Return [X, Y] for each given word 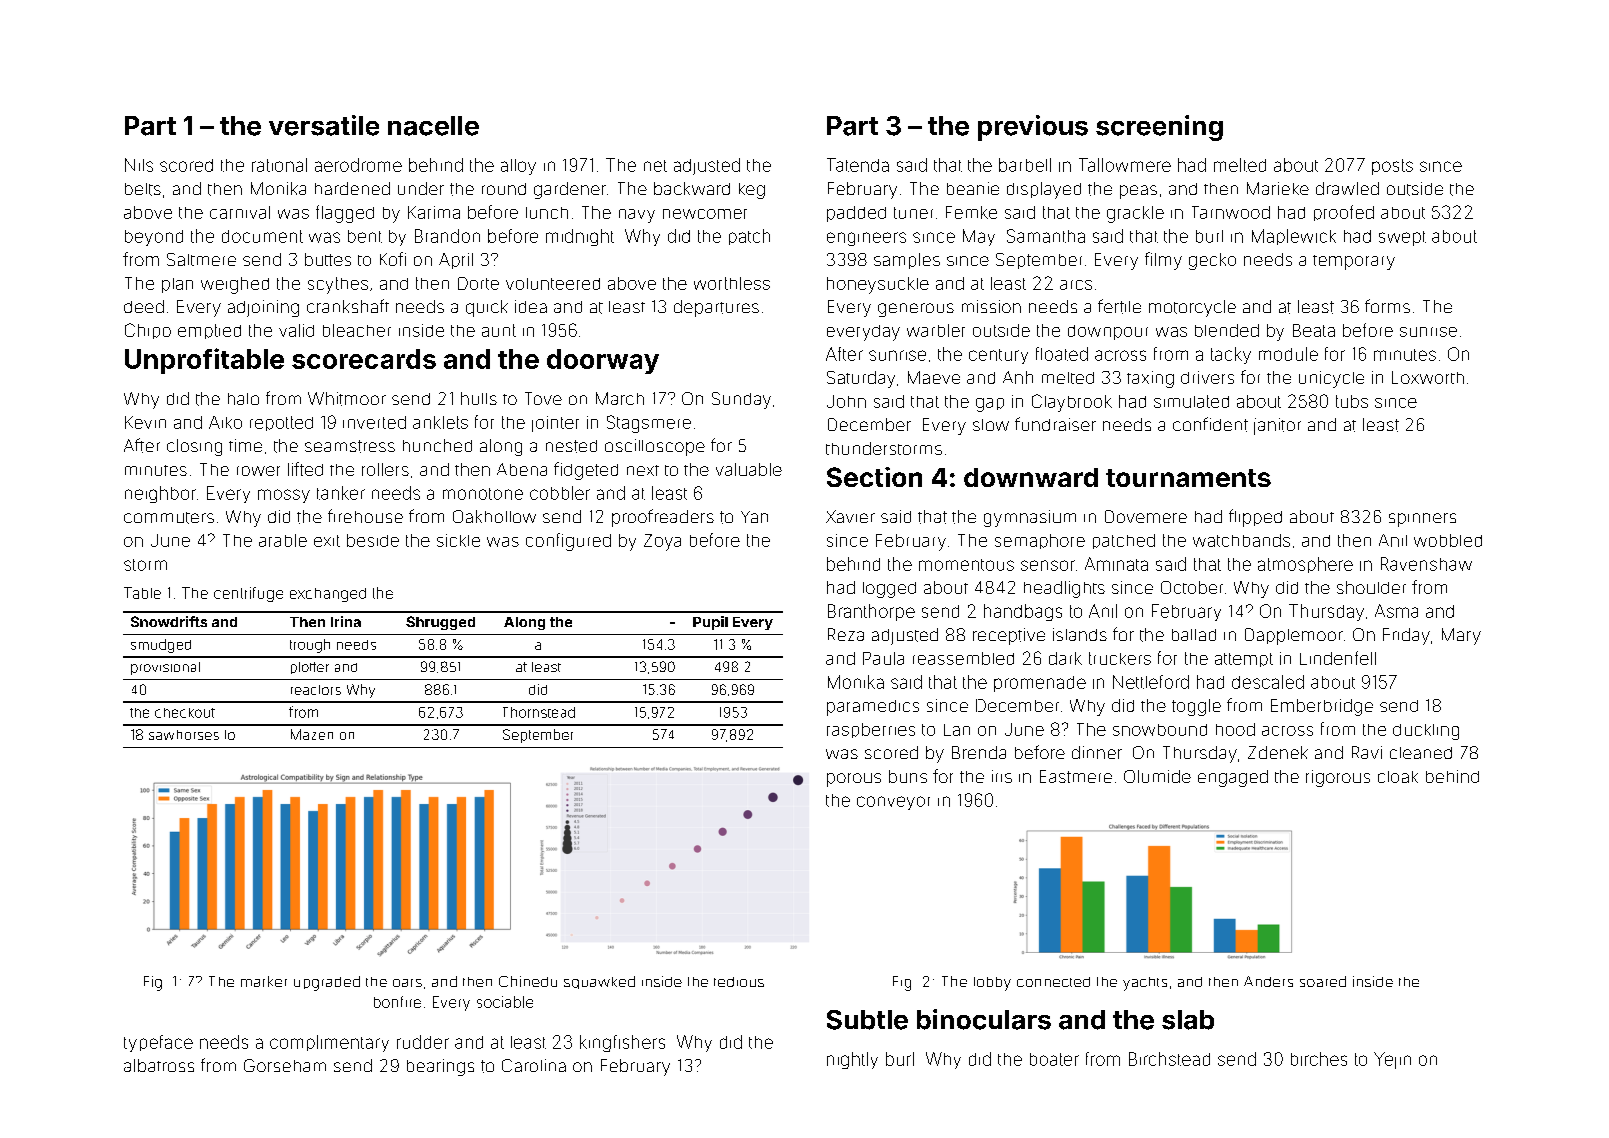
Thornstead [539, 712]
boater [1054, 1059]
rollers [385, 469]
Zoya [662, 542]
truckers [1120, 658]
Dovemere [1146, 516]
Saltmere [201, 259]
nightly [852, 1060]
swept [1402, 238]
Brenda [979, 752]
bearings [440, 1067]
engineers [866, 239]
